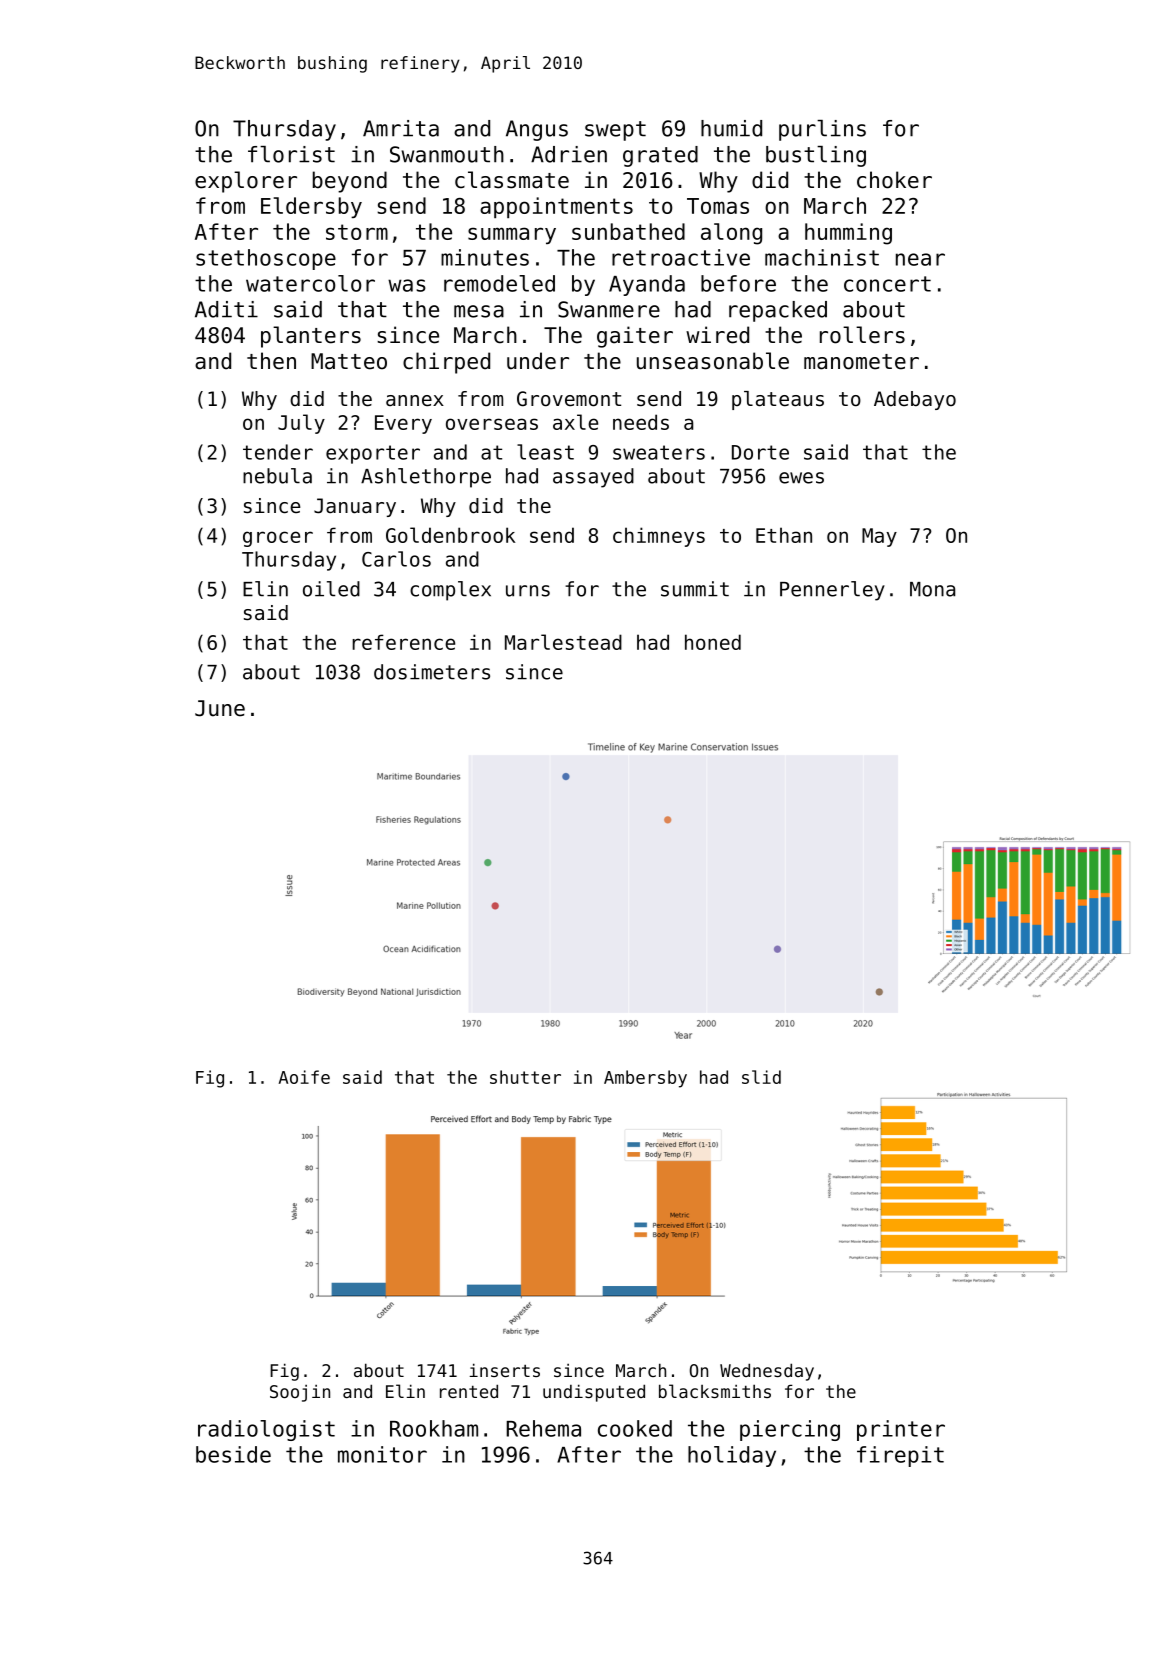 The width and height of the document is (1165, 1654). I want to click on Aoife, so click(304, 1077).
